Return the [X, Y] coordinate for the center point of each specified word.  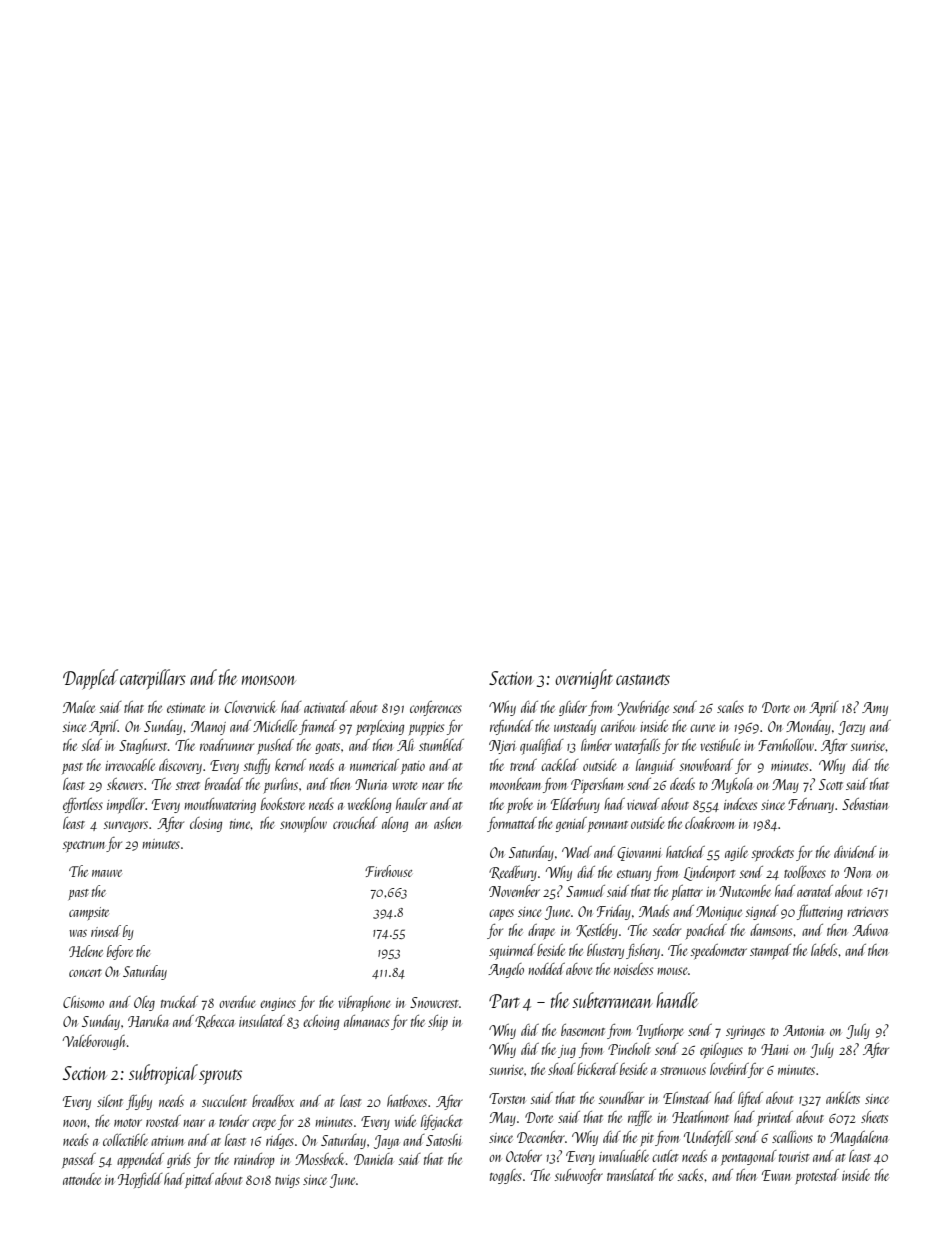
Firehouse [388, 871]
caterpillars [153, 679]
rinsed [106, 931]
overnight [584, 679]
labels [824, 950]
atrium [167, 1141]
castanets [643, 679]
